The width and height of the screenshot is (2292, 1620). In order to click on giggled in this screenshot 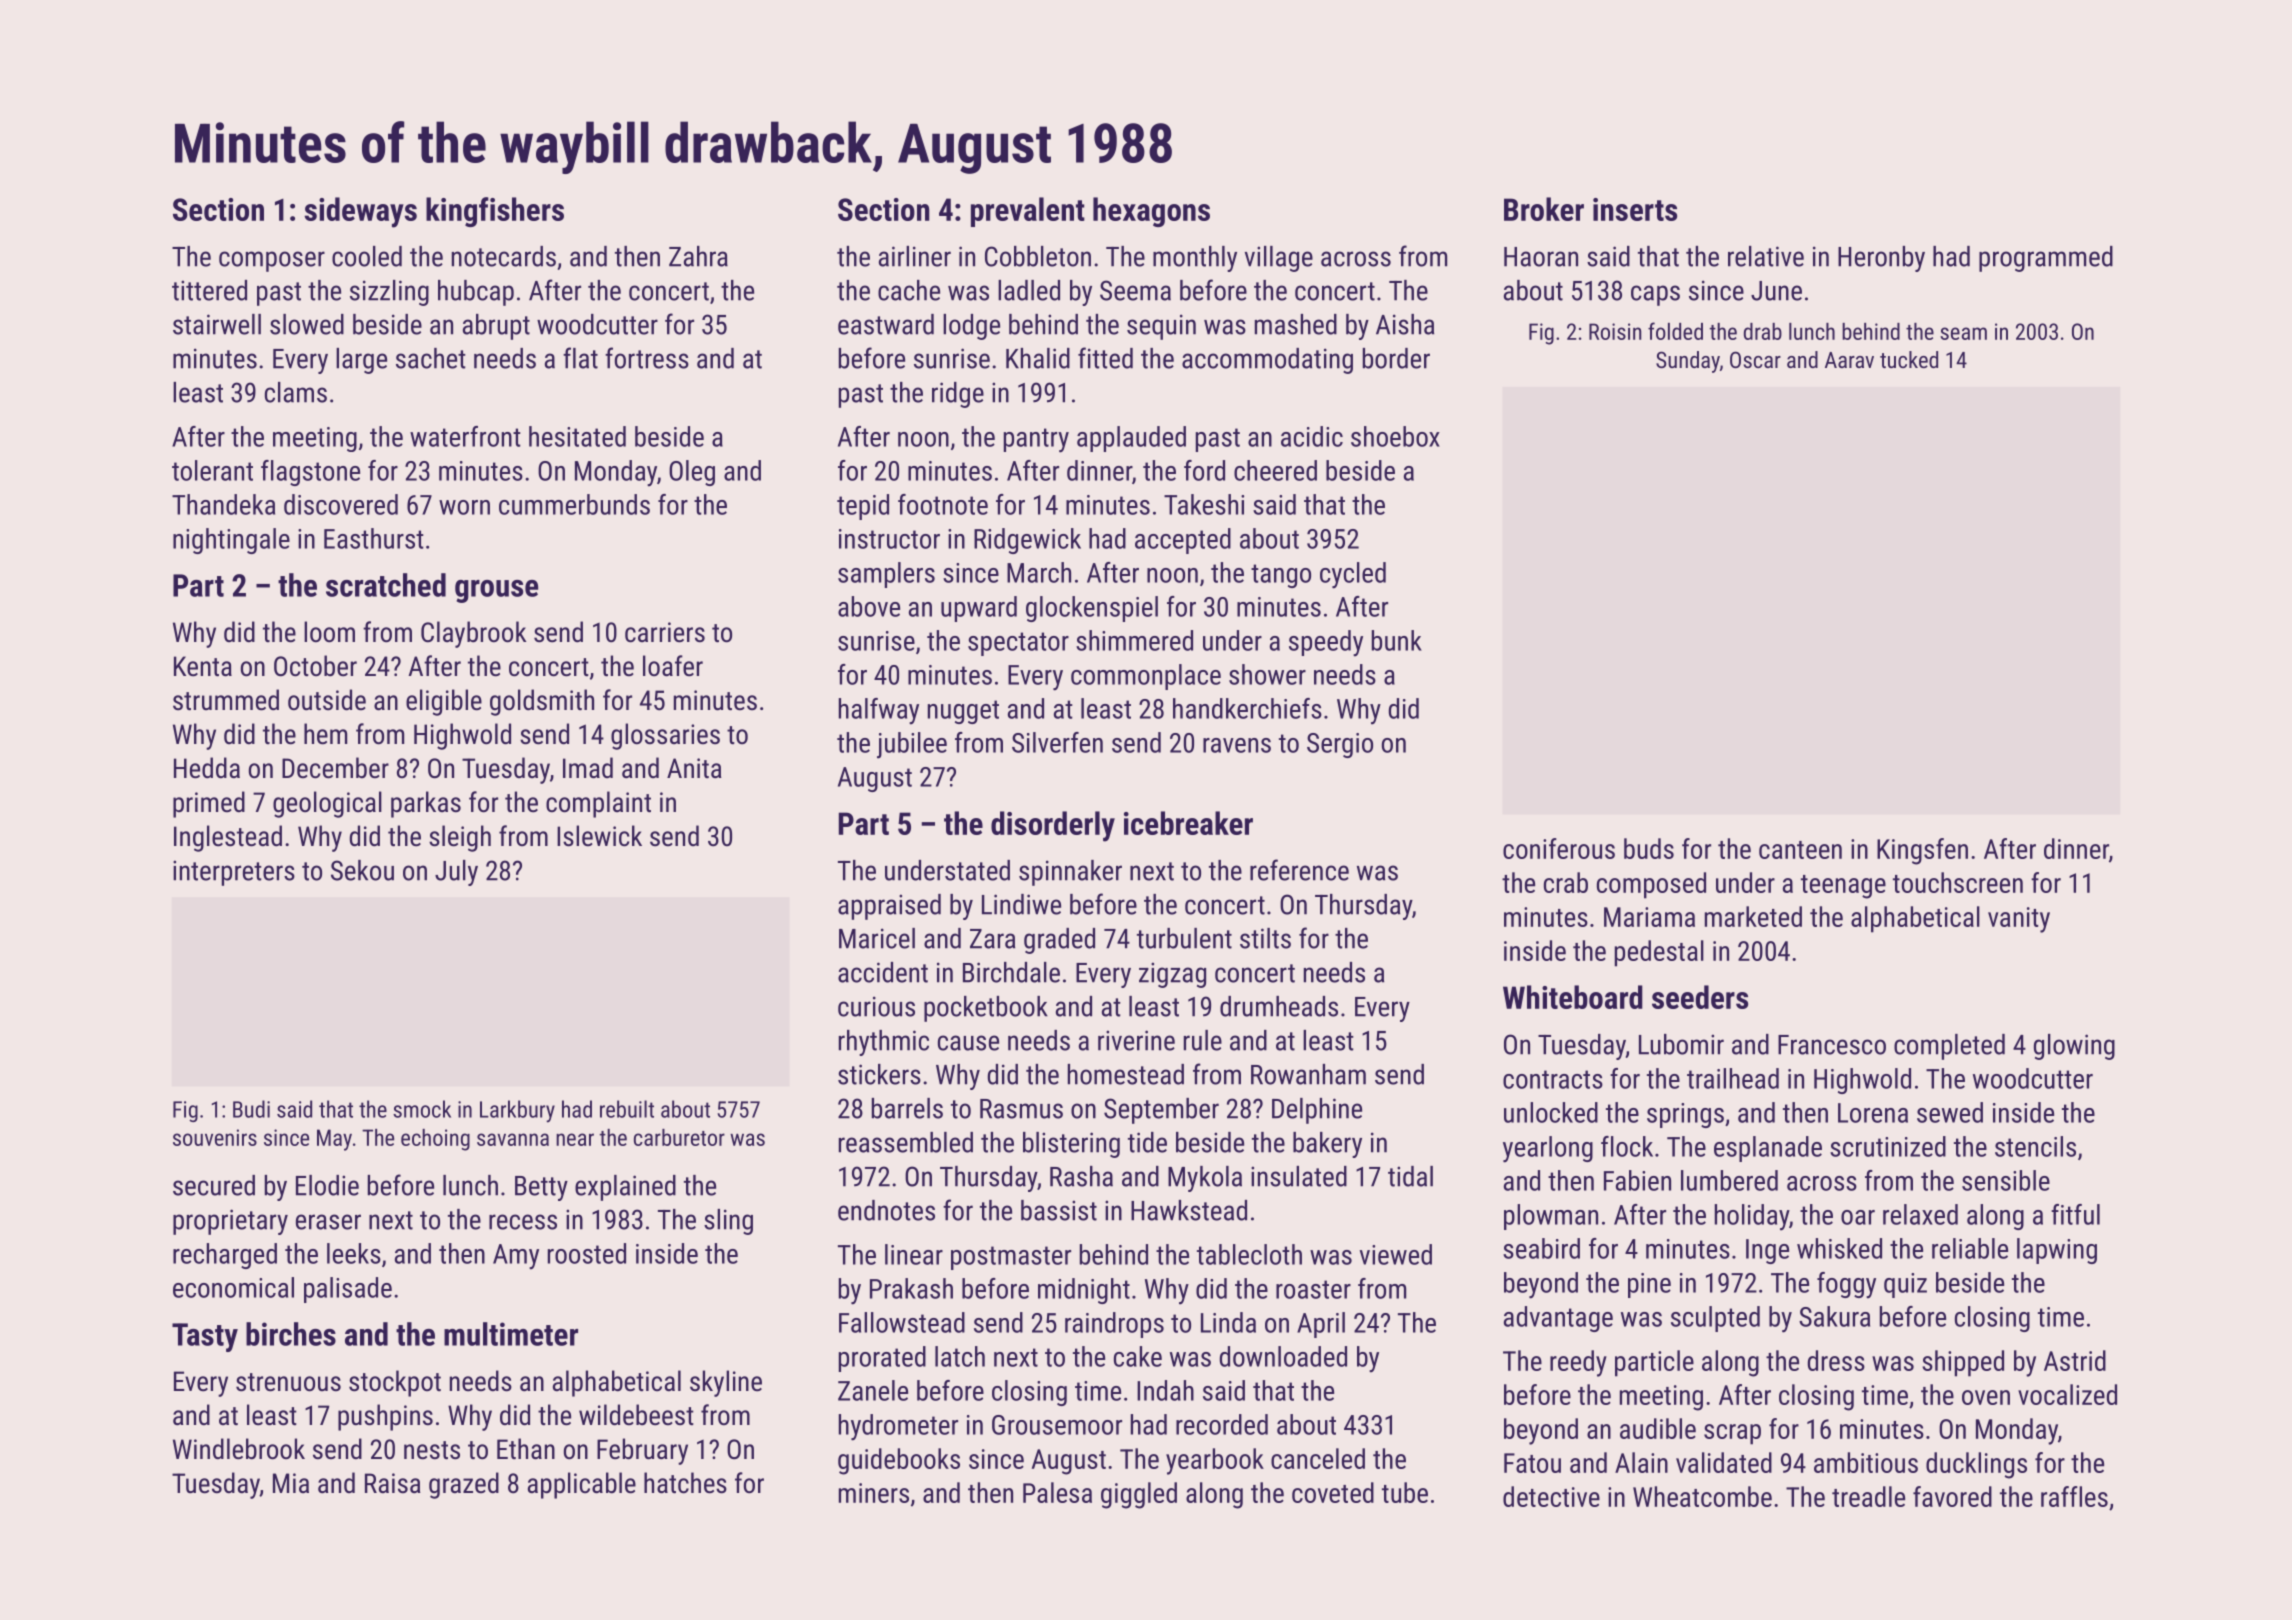, I will do `click(1139, 1495)`.
